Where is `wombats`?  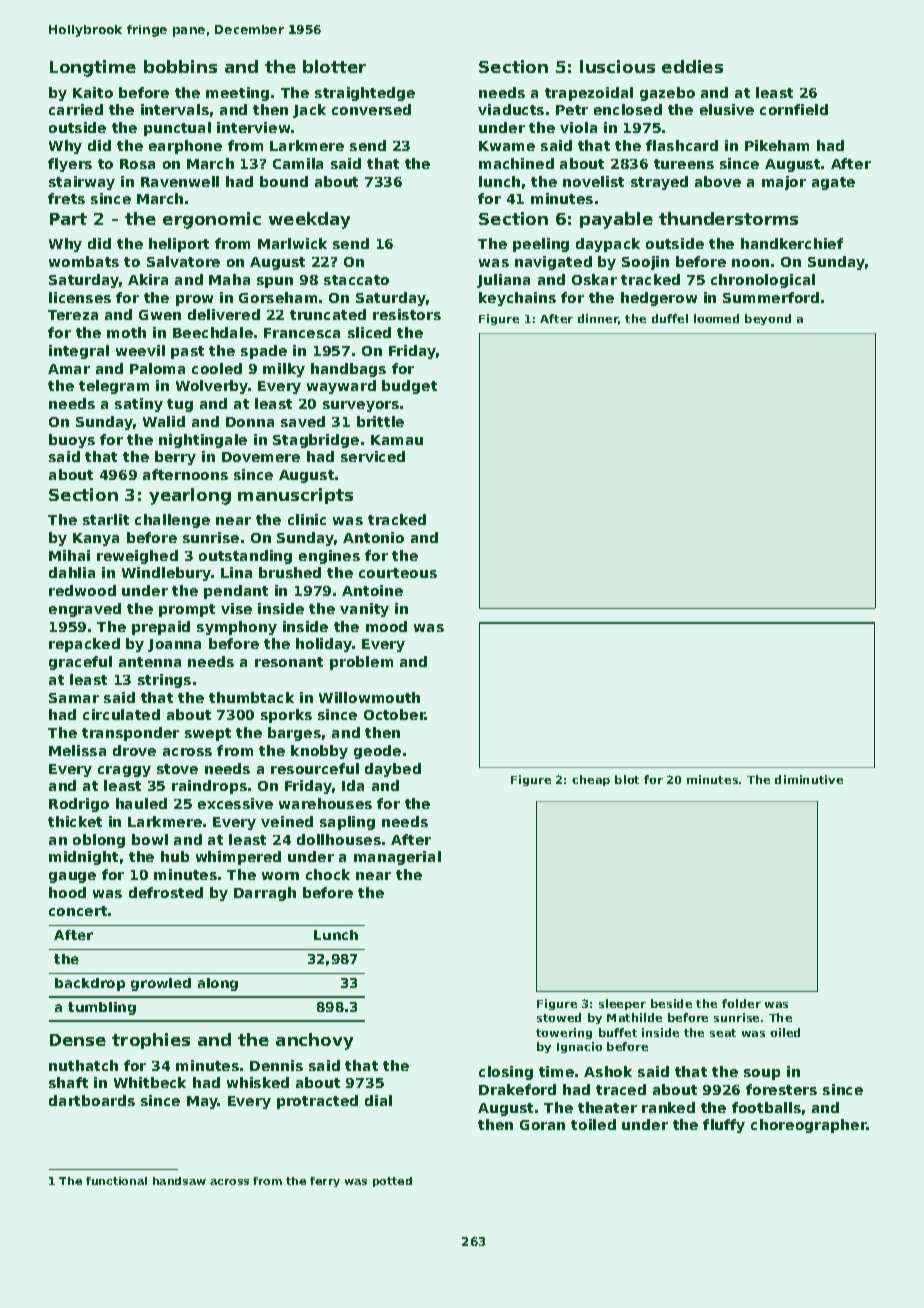 wombats is located at coordinates (84, 261).
